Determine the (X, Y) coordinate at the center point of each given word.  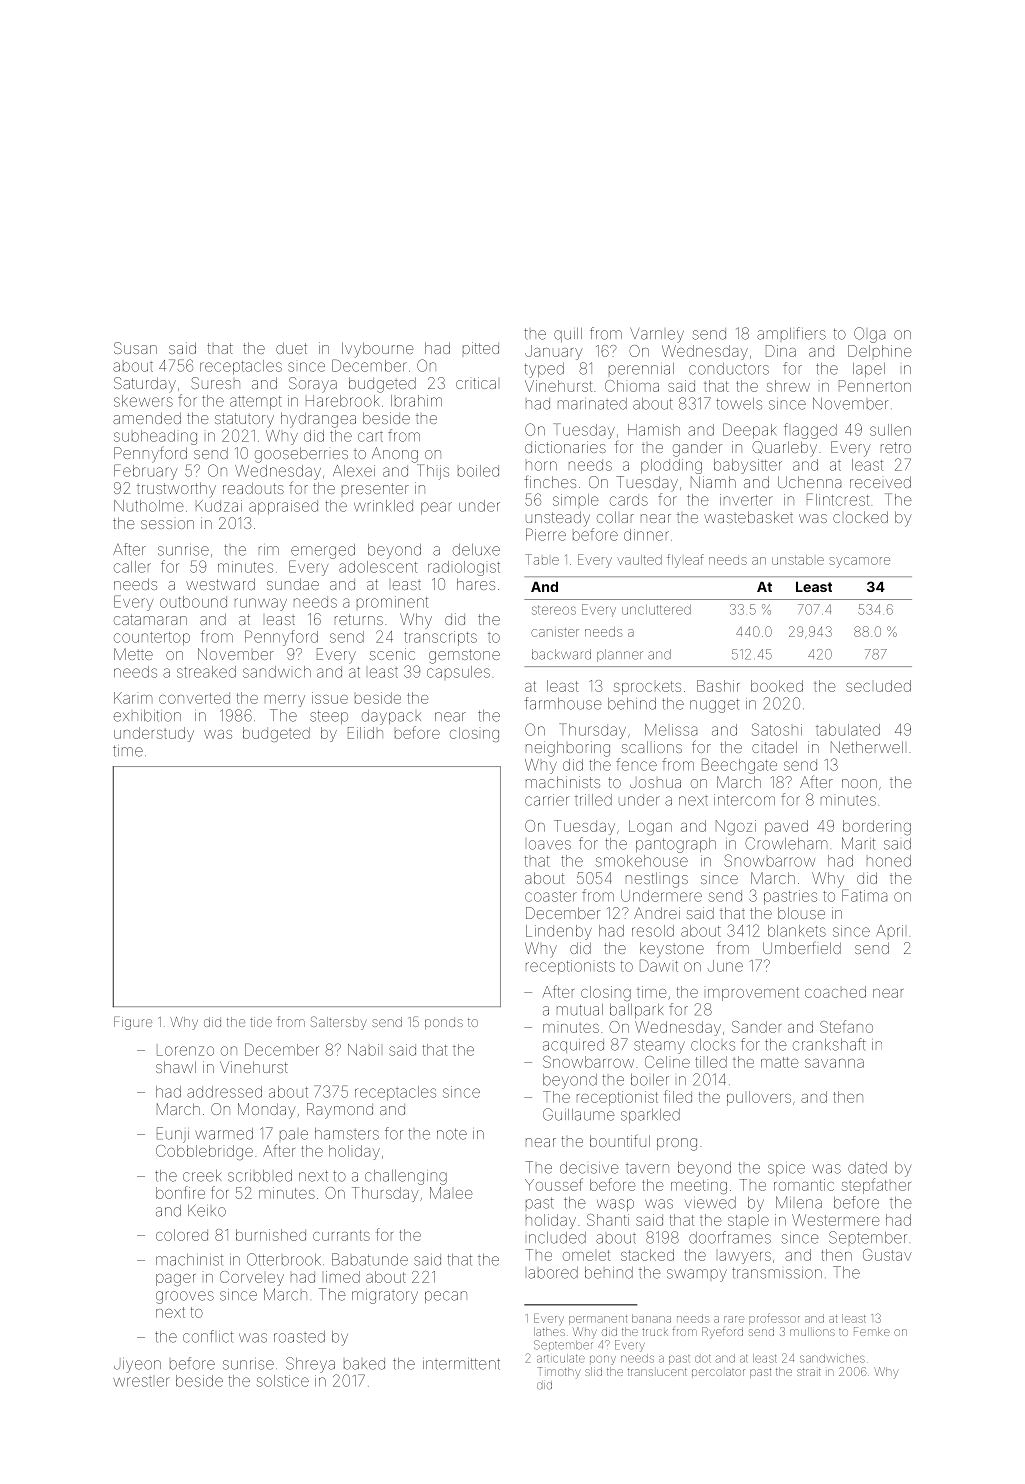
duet (291, 348)
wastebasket (748, 517)
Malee (451, 1193)
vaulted (639, 560)
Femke (872, 1331)
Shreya (310, 1365)
